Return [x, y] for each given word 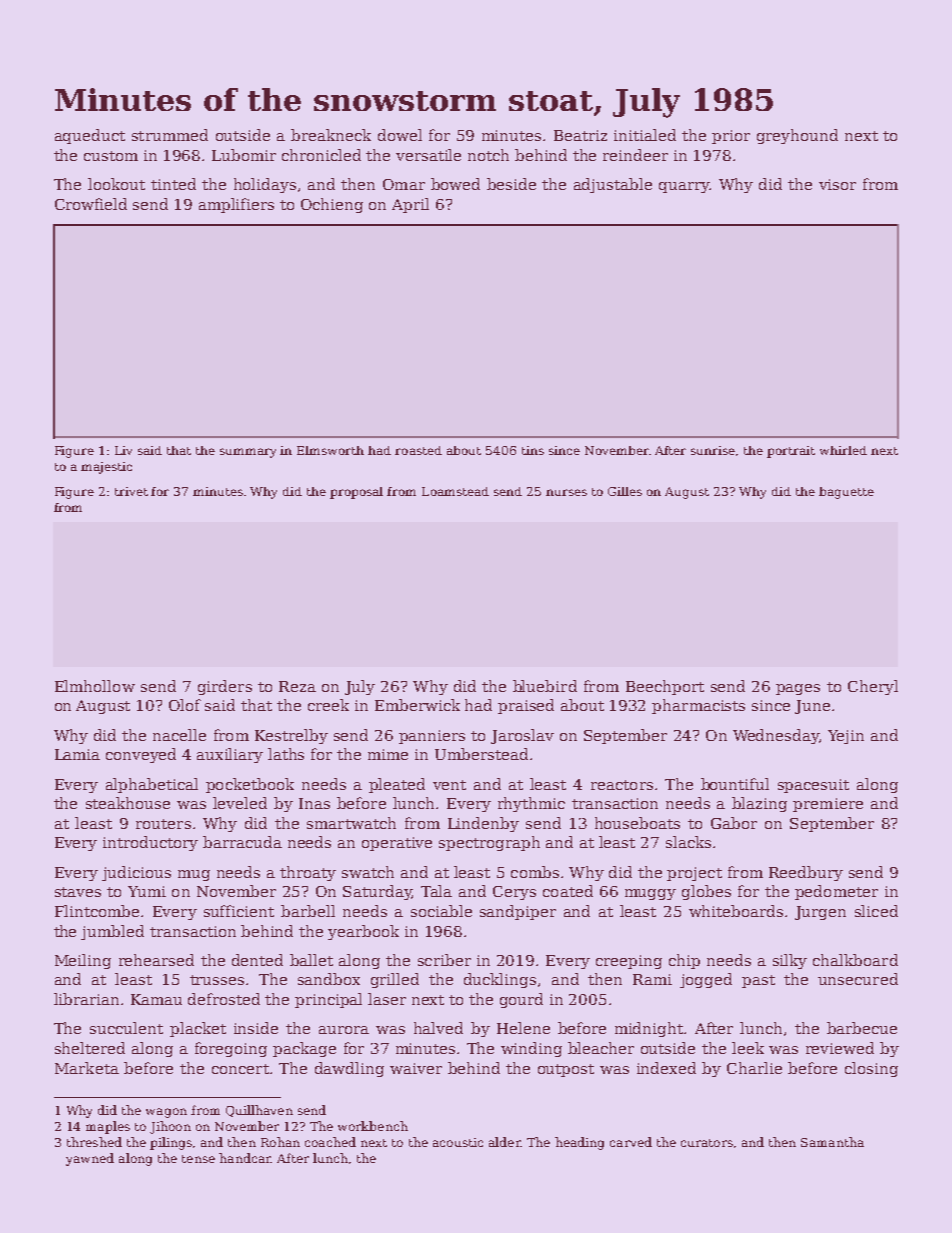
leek [748, 1048]
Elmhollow [95, 686]
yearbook [363, 932]
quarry [684, 187]
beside [511, 184]
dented [257, 960]
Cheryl [873, 687]
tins [533, 450]
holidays [265, 185]
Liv [123, 450]
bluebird [545, 686]
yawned [90, 1159]
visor [837, 184]
